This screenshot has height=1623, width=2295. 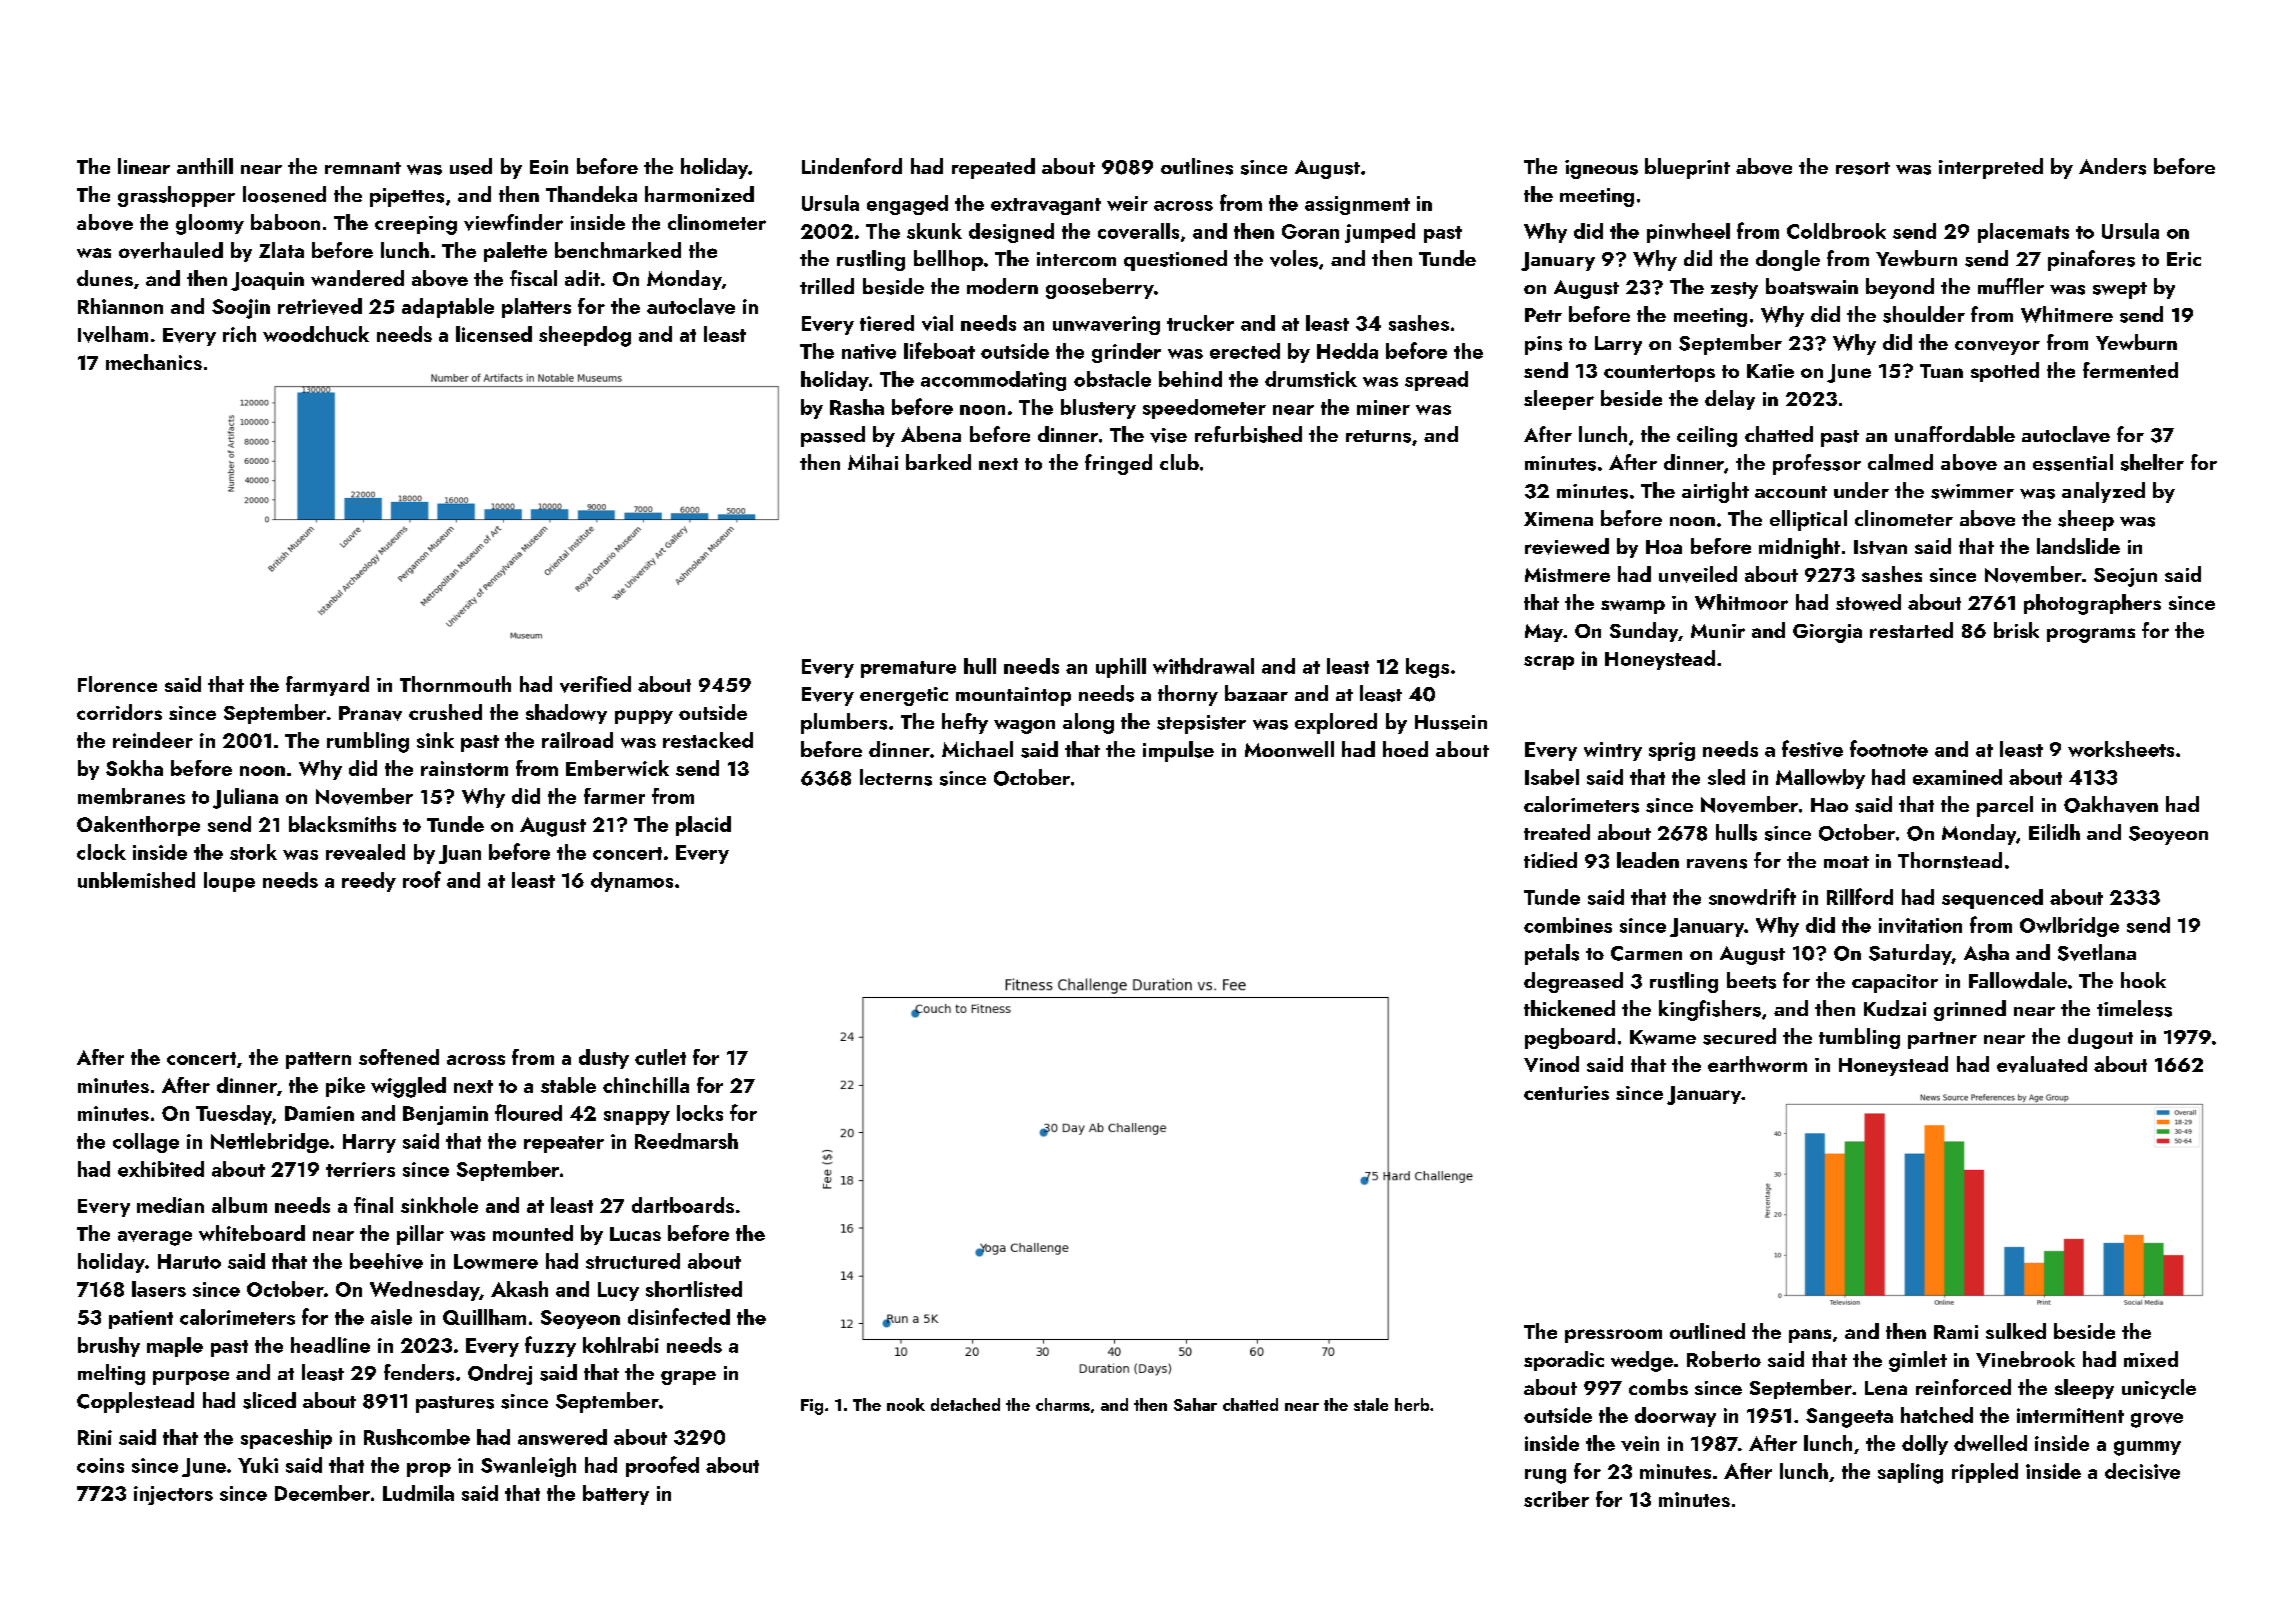 What do you see at coordinates (1601, 169) in the screenshot?
I see `igneous` at bounding box center [1601, 169].
